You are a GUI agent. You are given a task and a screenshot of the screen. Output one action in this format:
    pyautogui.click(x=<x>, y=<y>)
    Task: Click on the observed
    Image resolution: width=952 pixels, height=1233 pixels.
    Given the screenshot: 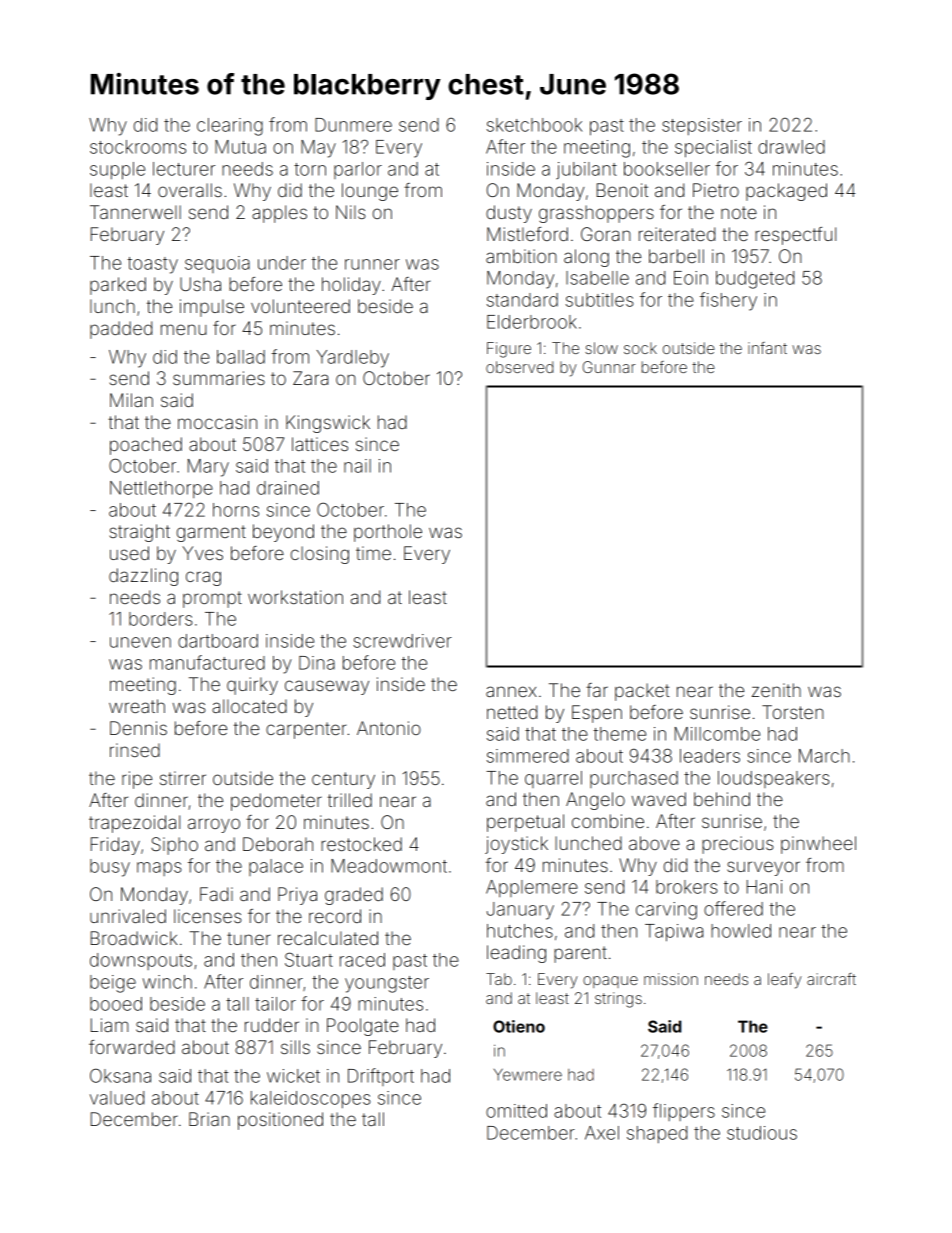 What is the action you would take?
    pyautogui.click(x=519, y=367)
